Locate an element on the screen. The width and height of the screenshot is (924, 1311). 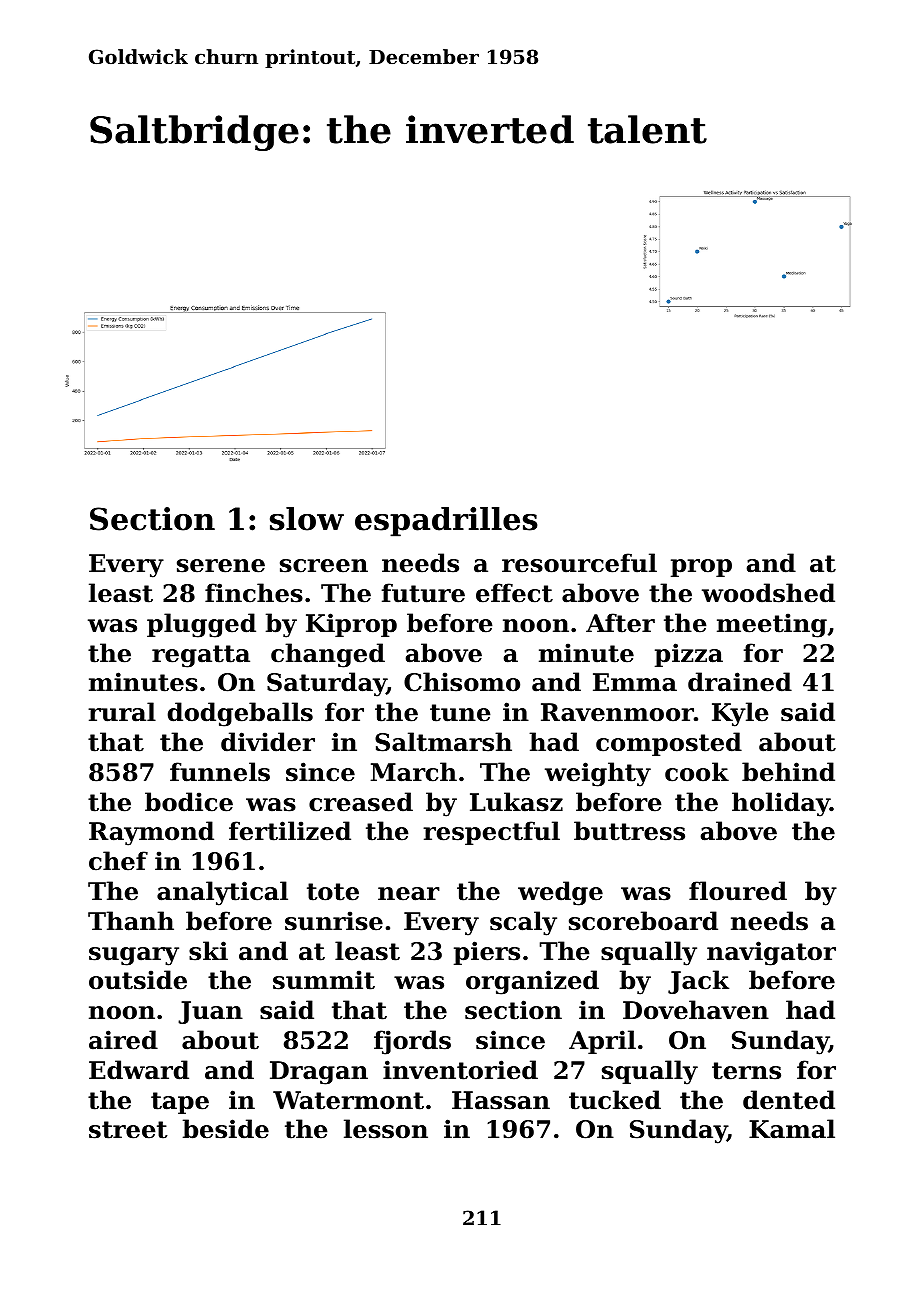
future is located at coordinates (423, 593).
